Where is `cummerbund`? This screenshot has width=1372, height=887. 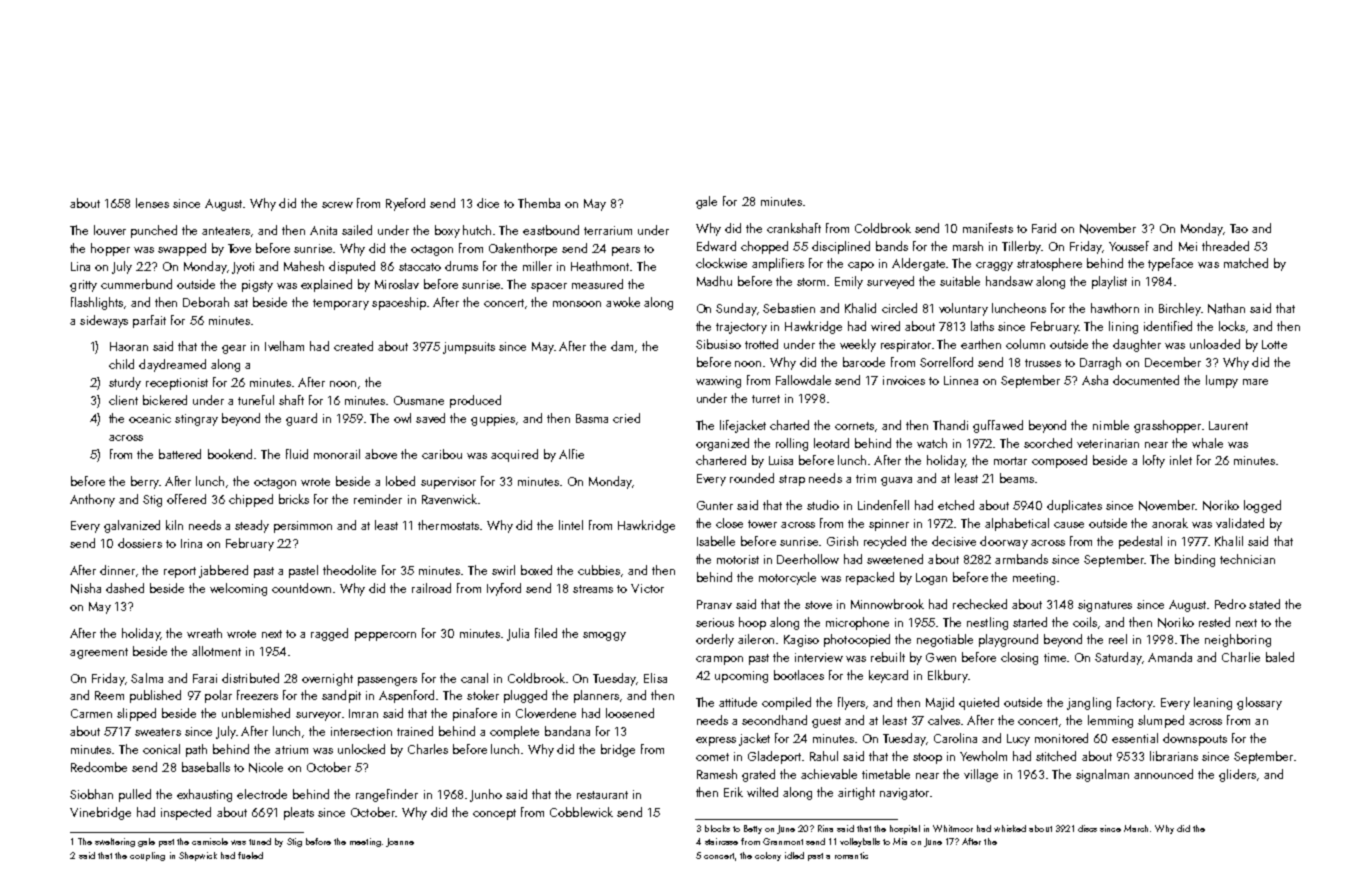
cummerbund is located at coordinates (136, 284).
